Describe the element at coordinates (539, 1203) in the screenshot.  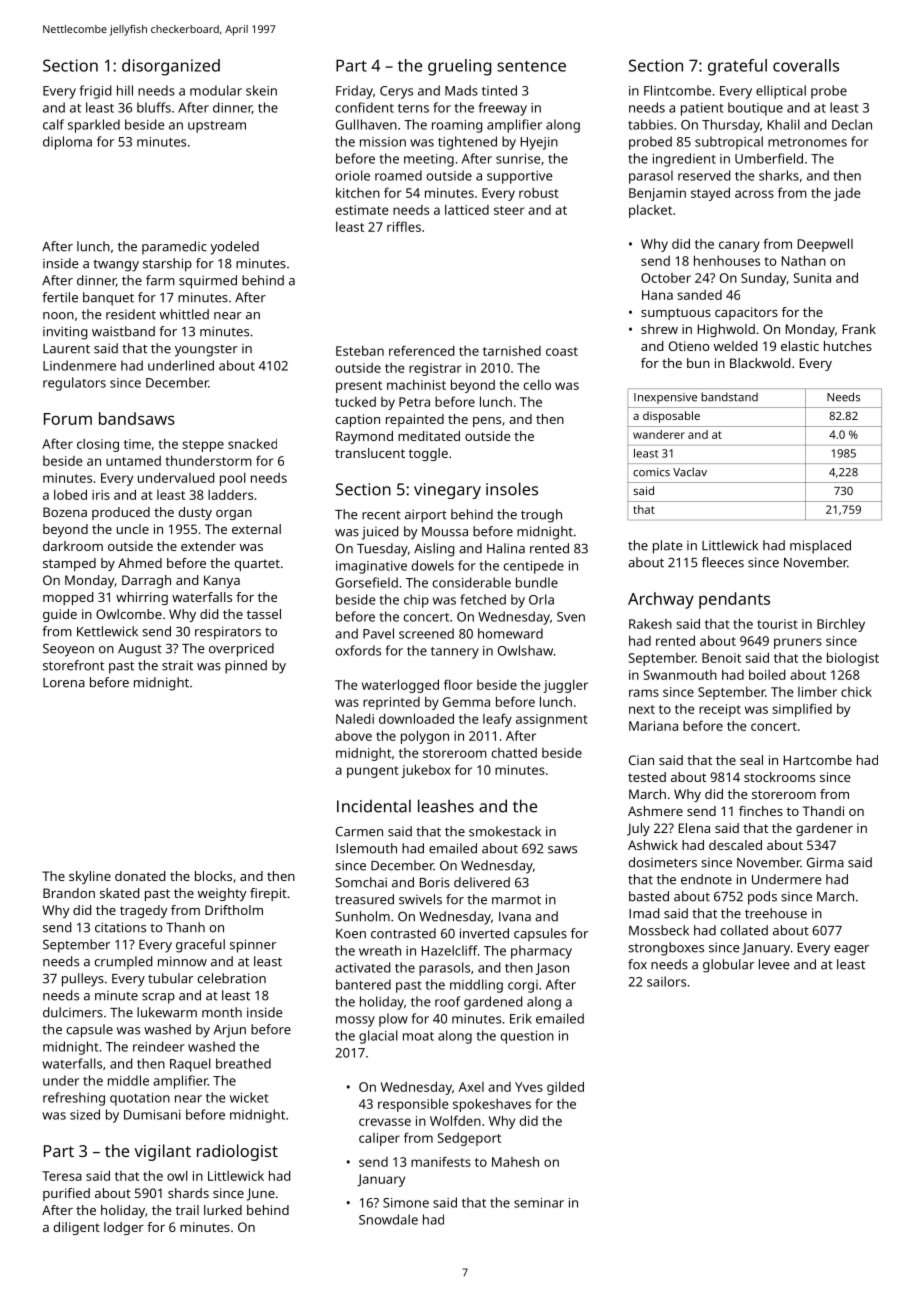
I see `seminar` at that location.
